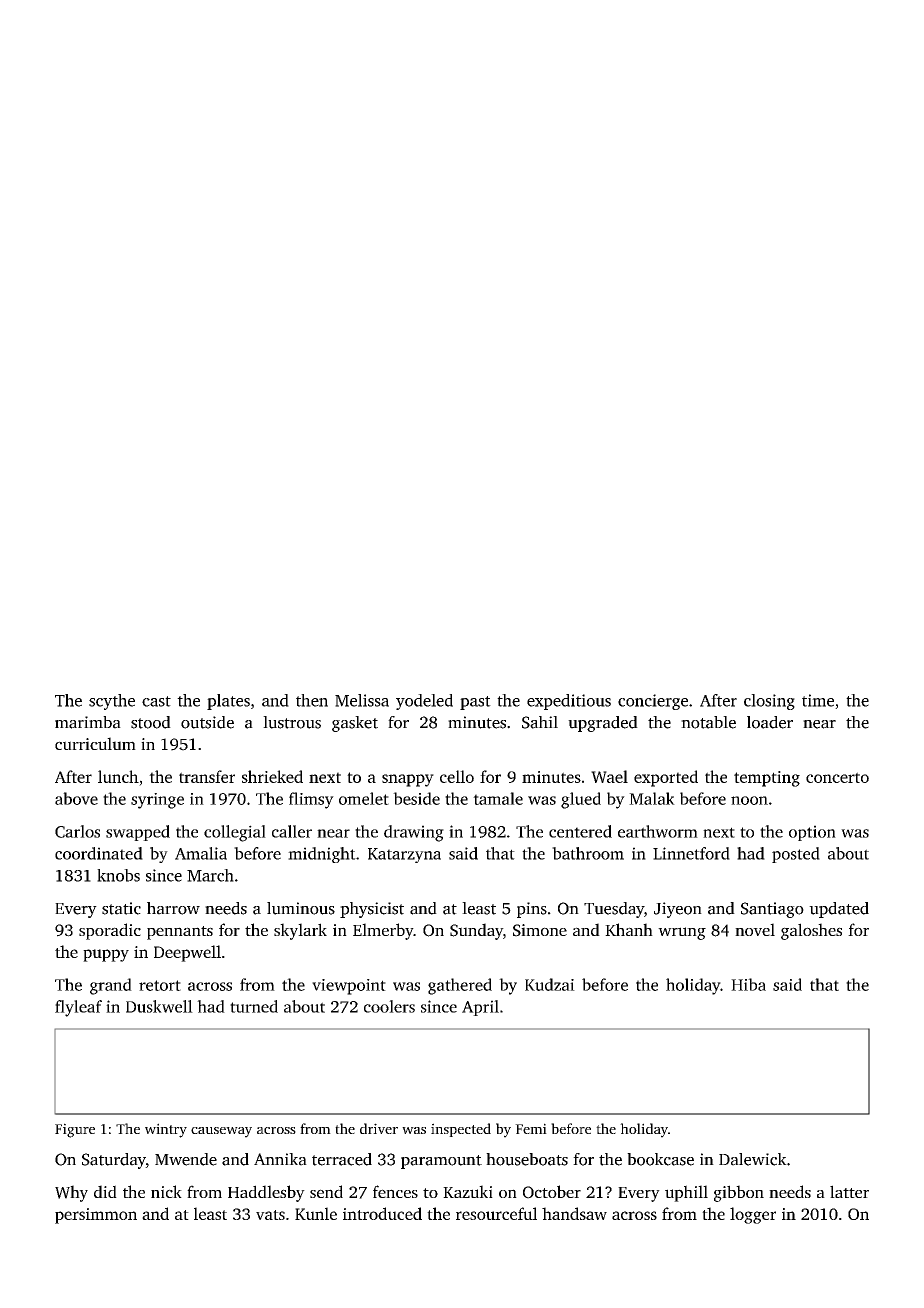 The width and height of the page is (924, 1308). I want to click on sporadic, so click(110, 931).
